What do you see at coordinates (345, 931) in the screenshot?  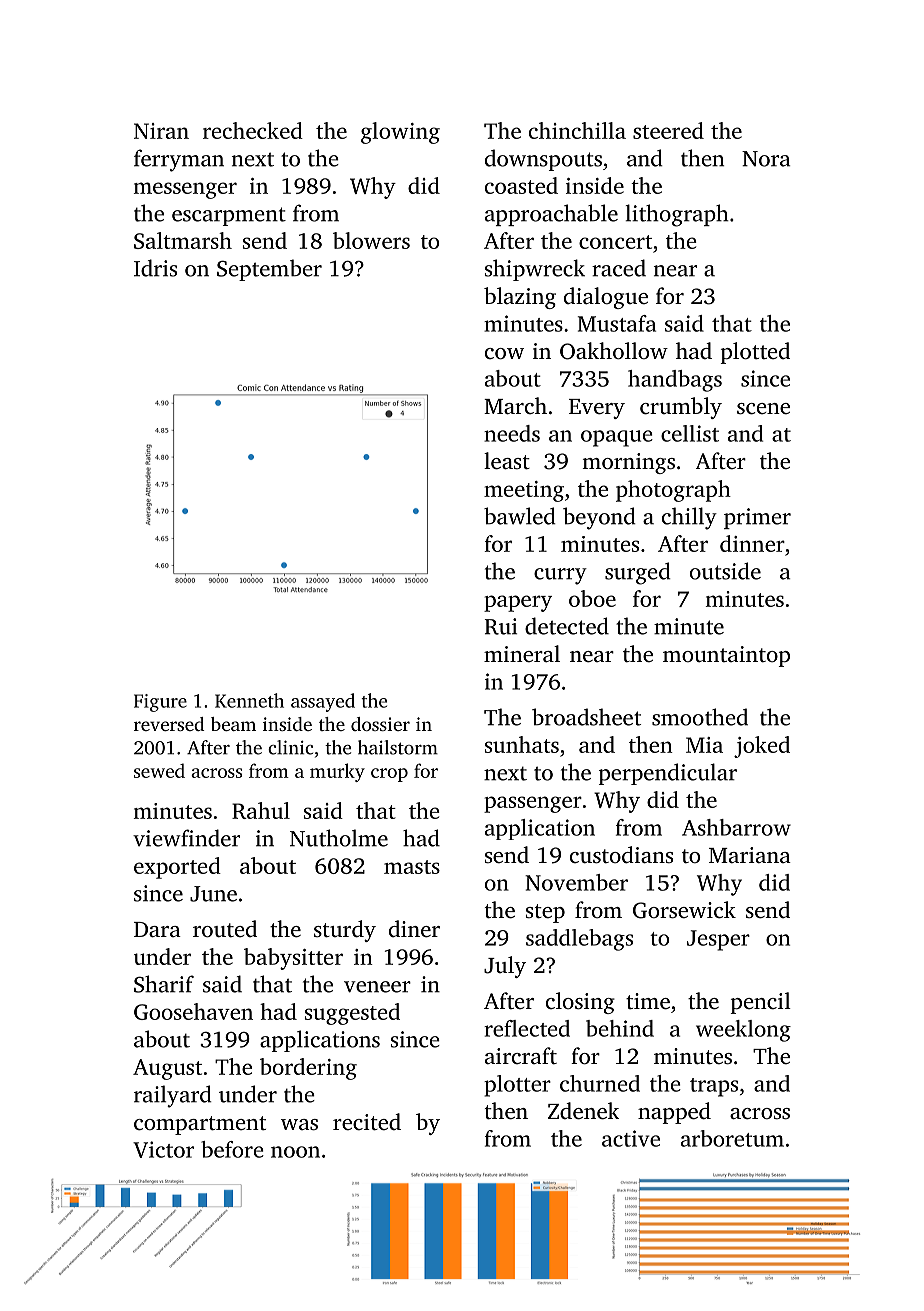 I see `sturdy` at bounding box center [345, 931].
